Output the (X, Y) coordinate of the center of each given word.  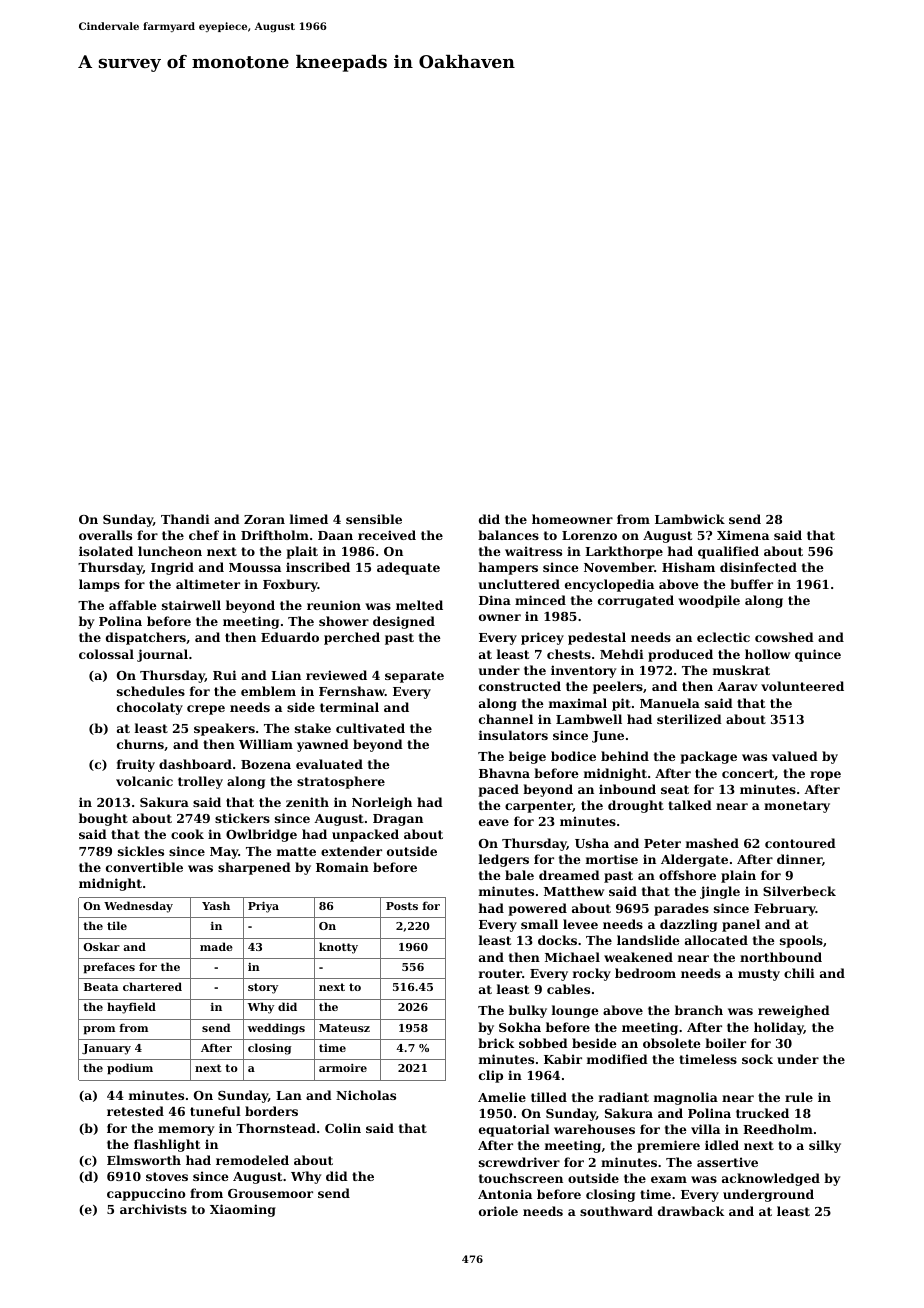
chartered (152, 986)
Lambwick (690, 519)
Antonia (505, 1194)
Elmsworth (144, 1160)
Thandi (185, 519)
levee (580, 924)
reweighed (794, 1011)
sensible (374, 519)
